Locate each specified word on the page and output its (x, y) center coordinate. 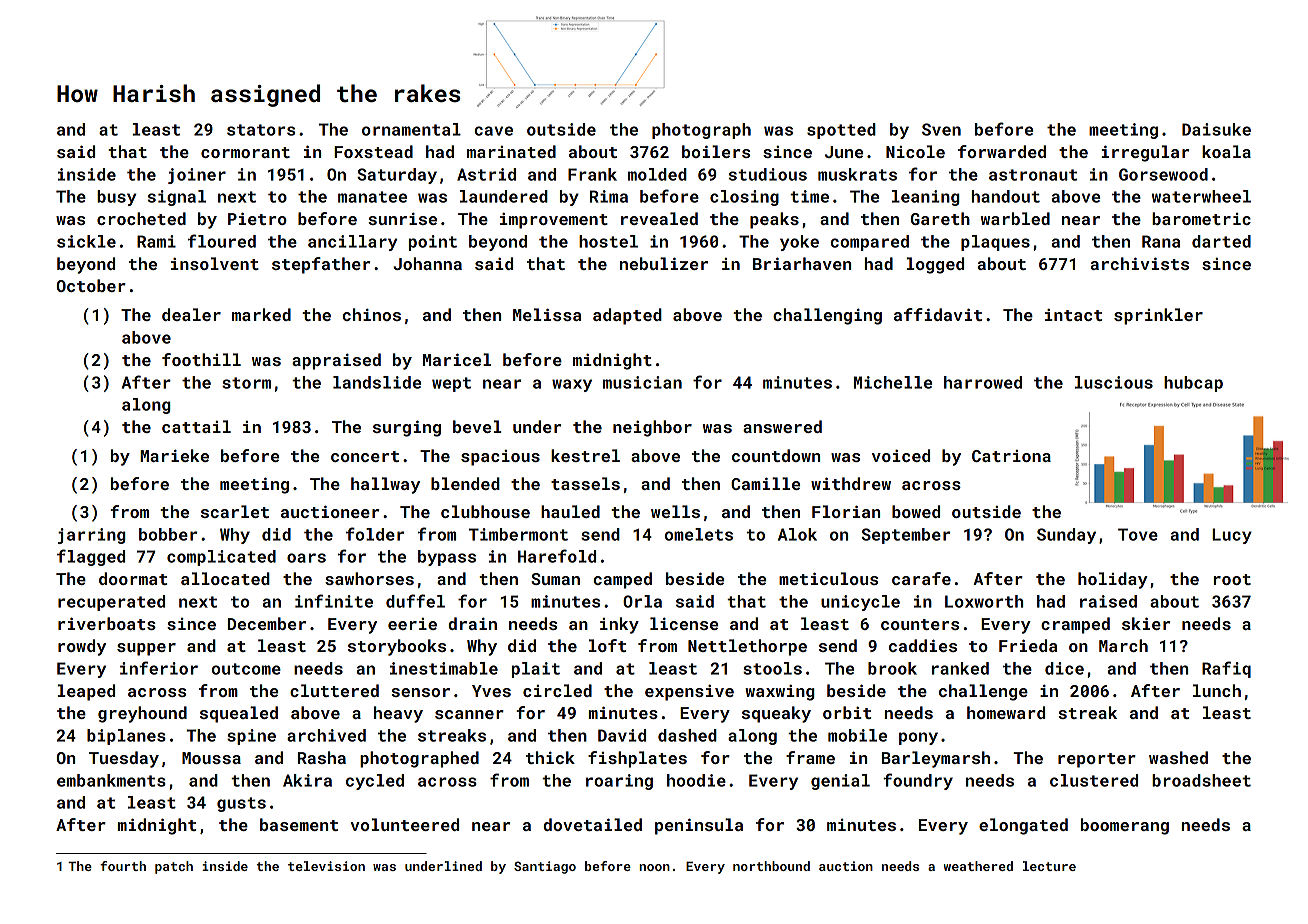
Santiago (545, 867)
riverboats (107, 623)
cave (494, 131)
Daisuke (1216, 129)
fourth (123, 866)
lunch (1217, 690)
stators (261, 130)
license (684, 623)
